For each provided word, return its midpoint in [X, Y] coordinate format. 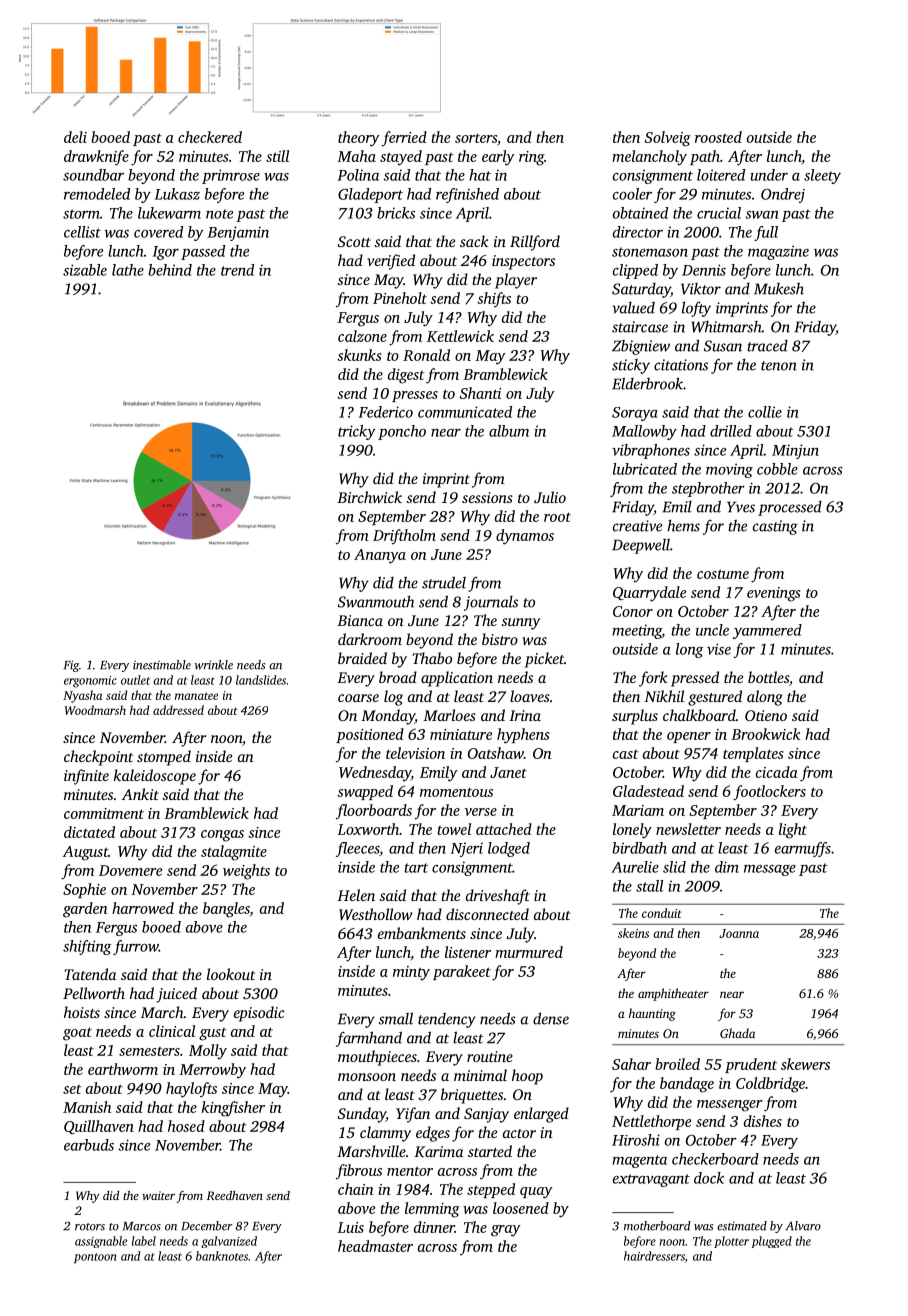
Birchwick [369, 497]
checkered [210, 137]
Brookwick [766, 734]
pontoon [95, 1258]
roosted [718, 137]
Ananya [380, 556]
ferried [404, 139]
